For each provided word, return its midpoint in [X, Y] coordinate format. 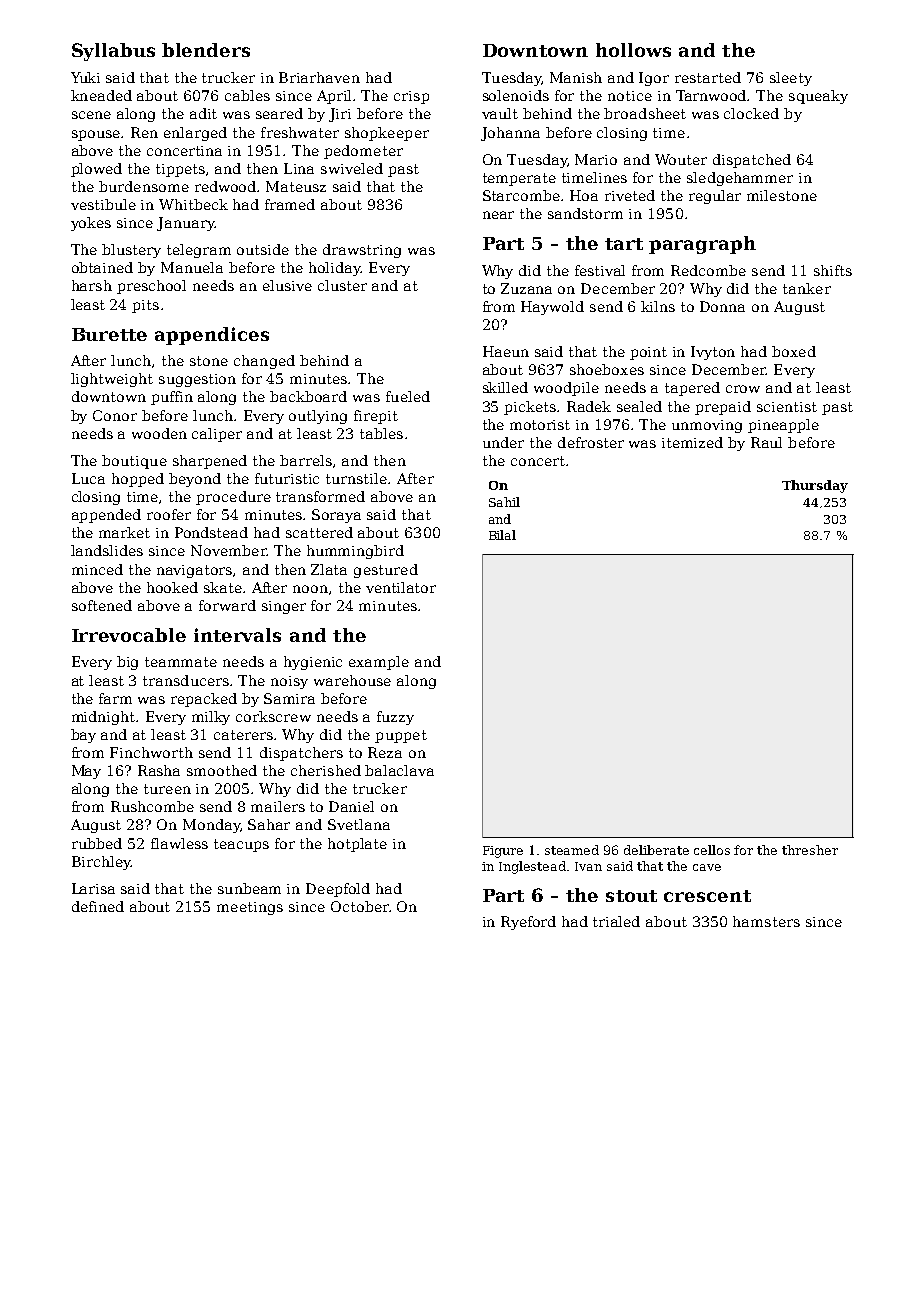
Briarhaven [319, 77]
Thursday [815, 486]
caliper [217, 435]
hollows [633, 50]
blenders [206, 50]
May [86, 772]
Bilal [502, 535]
